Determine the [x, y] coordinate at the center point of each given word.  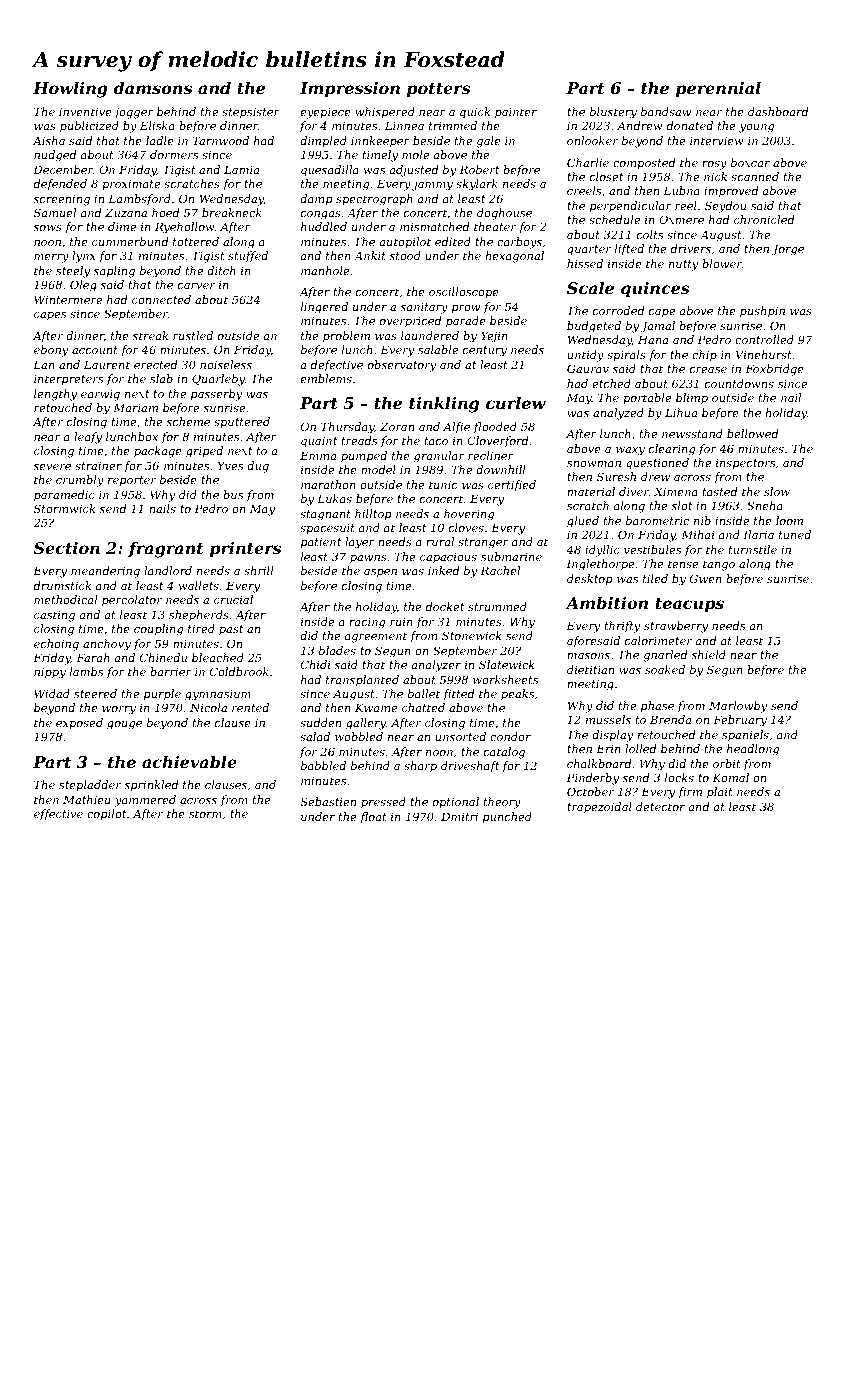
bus [233, 494]
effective [58, 815]
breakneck [232, 212]
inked [443, 570]
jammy [432, 185]
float [373, 818]
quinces [655, 290]
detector [660, 806]
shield [709, 654]
